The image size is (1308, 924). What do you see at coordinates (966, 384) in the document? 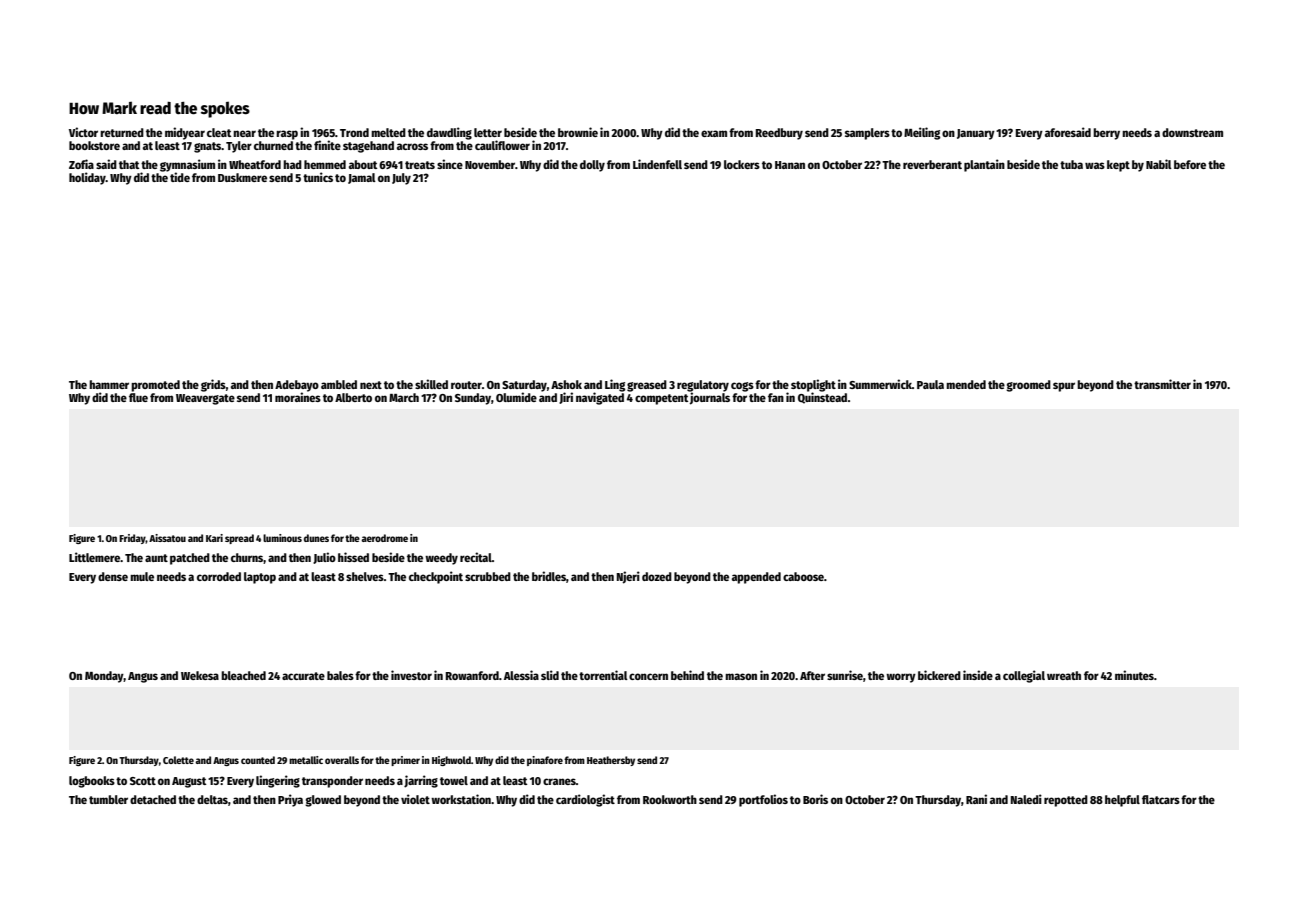
I see `mended` at bounding box center [966, 384].
